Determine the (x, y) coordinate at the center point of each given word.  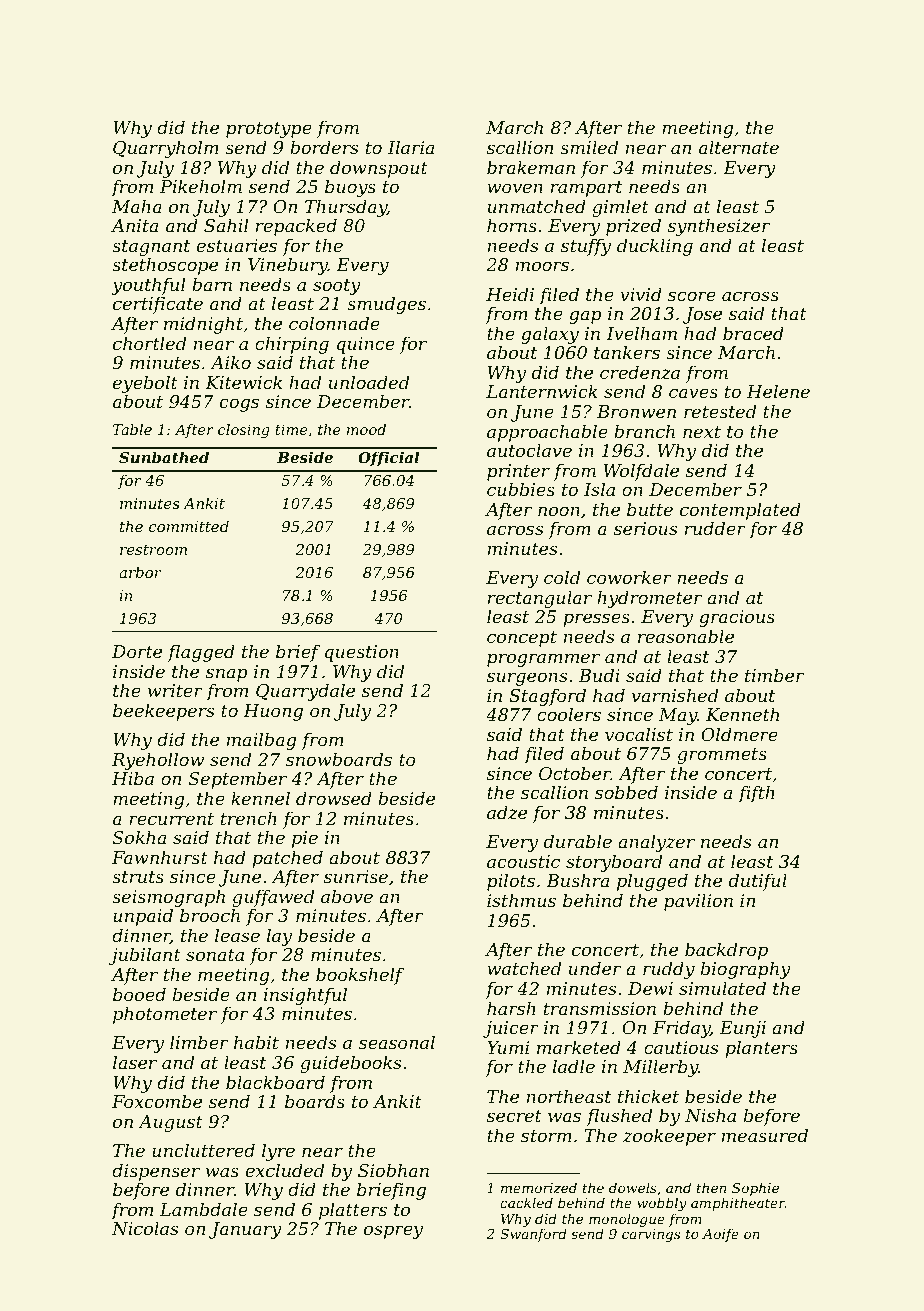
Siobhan (393, 1170)
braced (753, 333)
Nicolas (145, 1228)
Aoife (720, 1235)
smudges (386, 305)
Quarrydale (305, 692)
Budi (599, 675)
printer (518, 472)
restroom (153, 550)
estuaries (237, 245)
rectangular (540, 599)
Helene (778, 391)
